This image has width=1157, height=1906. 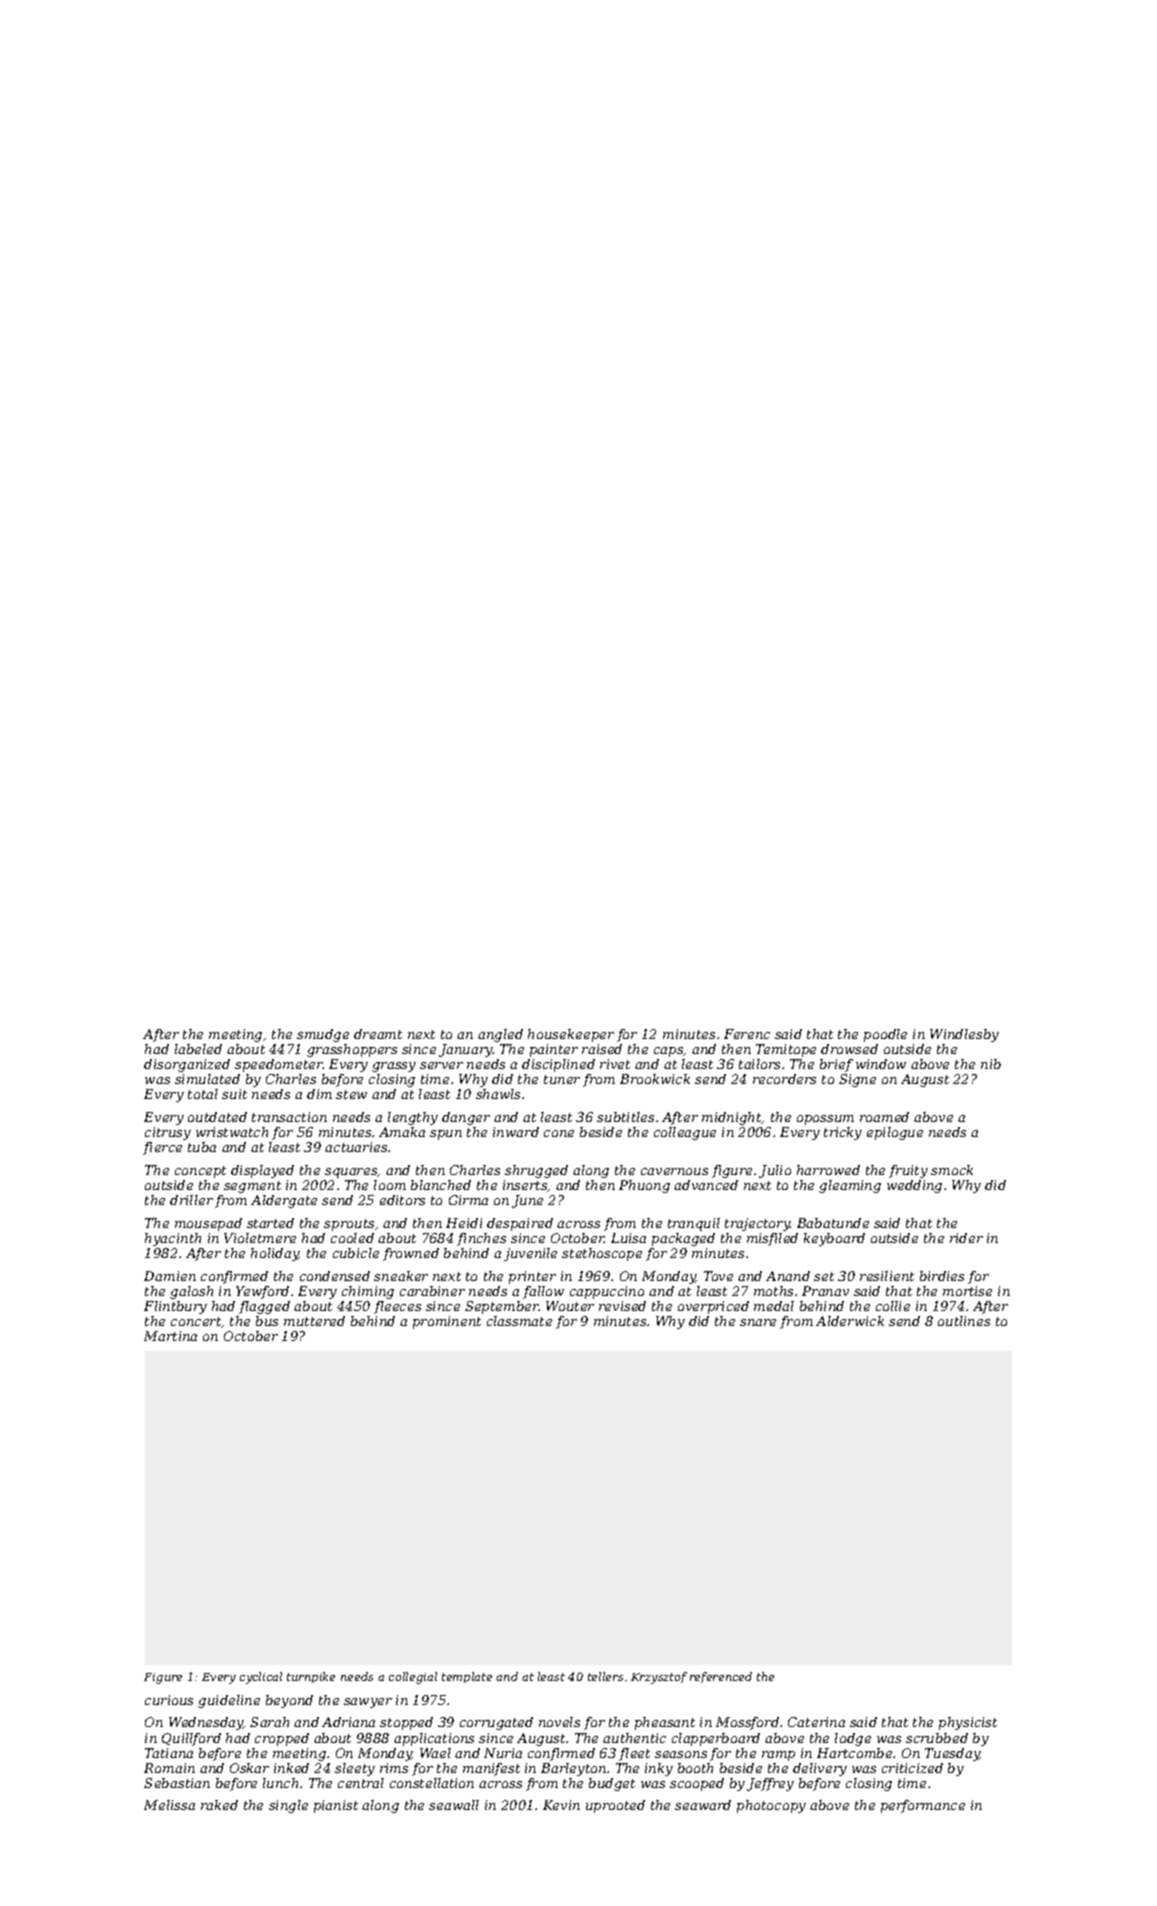 I want to click on prominent, so click(x=447, y=1322).
